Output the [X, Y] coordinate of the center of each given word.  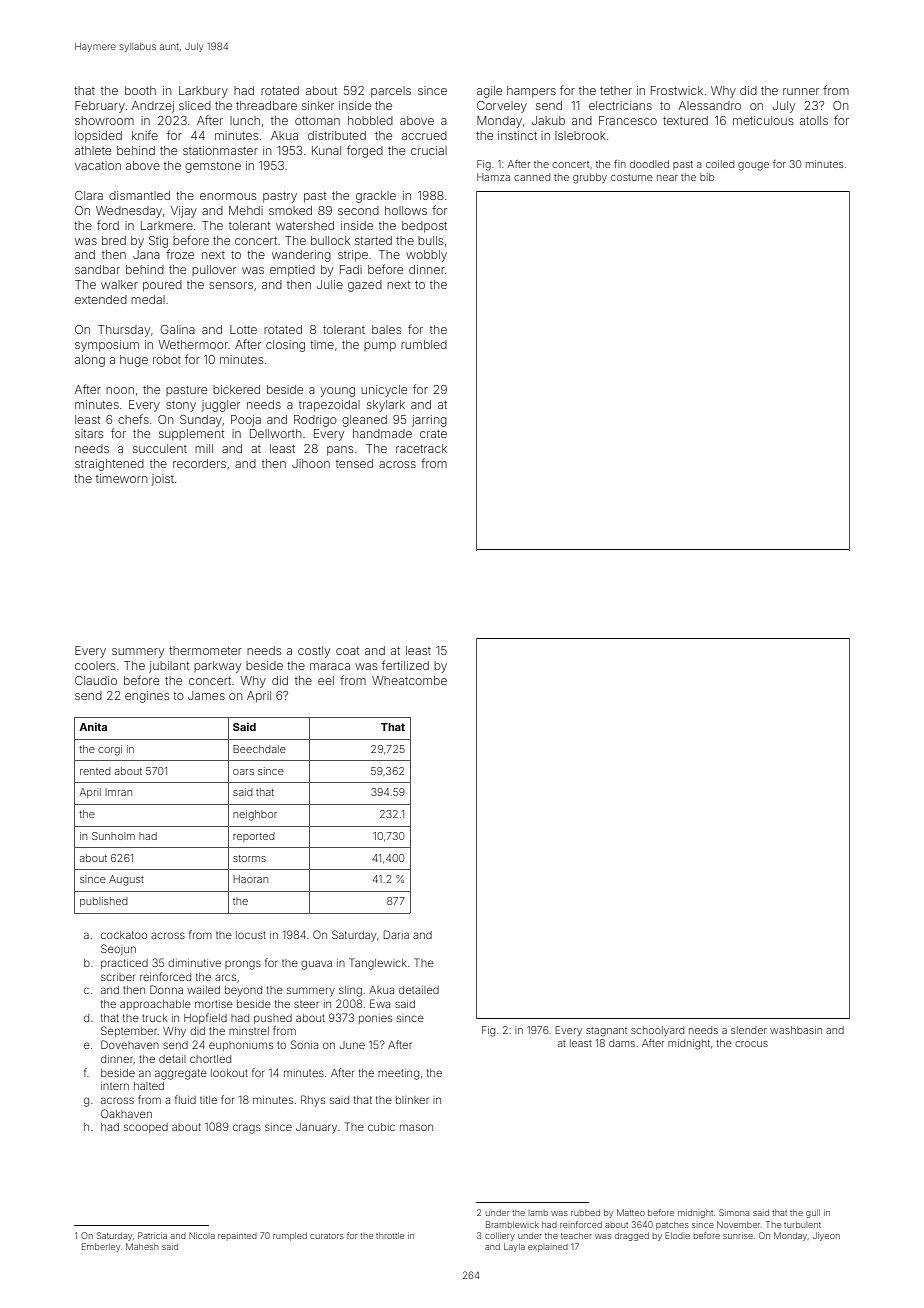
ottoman [317, 121]
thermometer [205, 650]
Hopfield [205, 1018]
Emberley [101, 1247]
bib [707, 177]
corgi [110, 750]
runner [801, 91]
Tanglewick [378, 964]
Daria [396, 934]
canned [532, 177]
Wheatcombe [409, 680]
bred [114, 240]
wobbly [426, 256]
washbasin [796, 1030]
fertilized [405, 665]
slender [749, 1030]
